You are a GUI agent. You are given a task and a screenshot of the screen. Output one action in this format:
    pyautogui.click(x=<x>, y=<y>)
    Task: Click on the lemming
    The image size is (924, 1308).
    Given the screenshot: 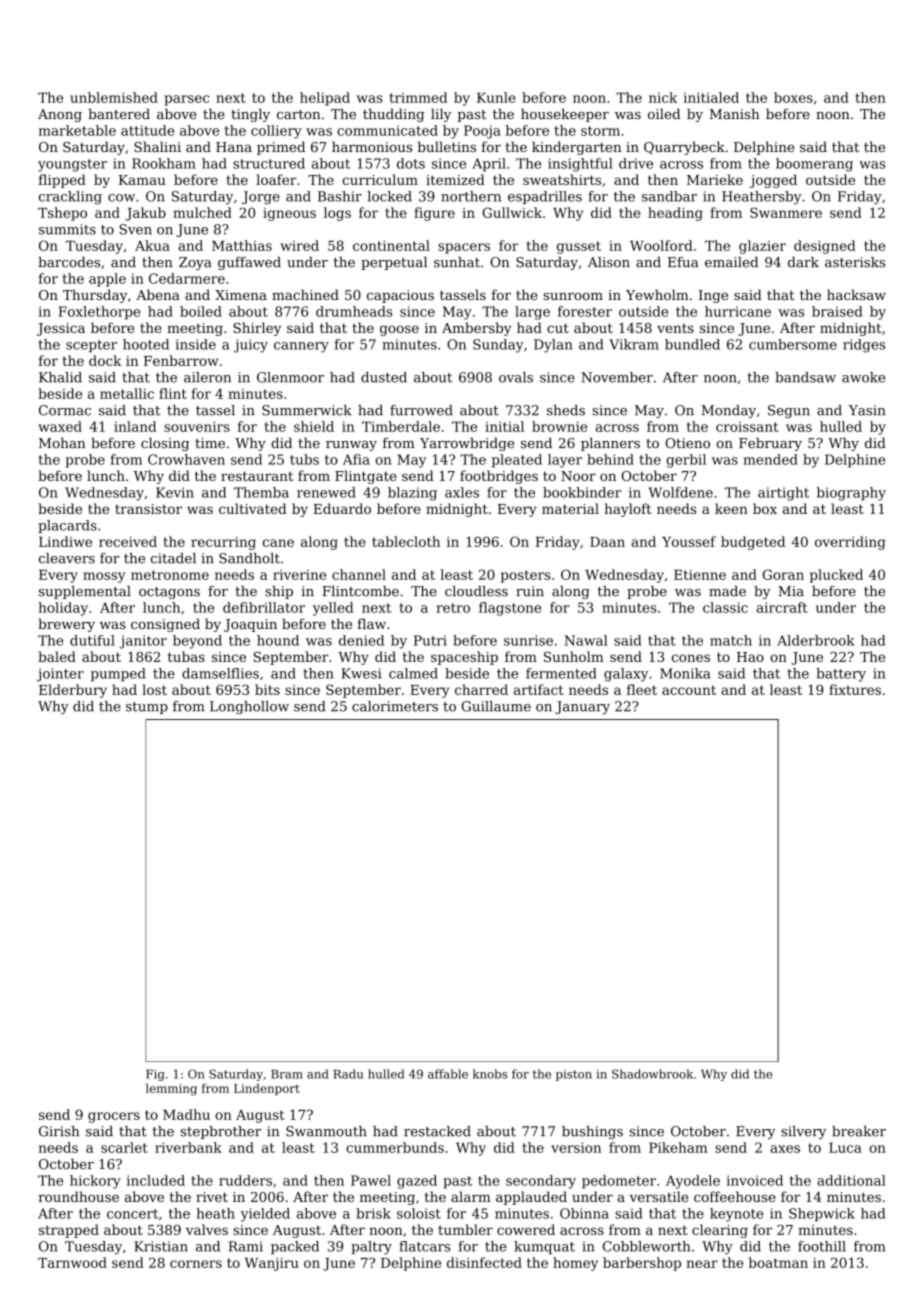 What is the action you would take?
    pyautogui.click(x=171, y=1089)
